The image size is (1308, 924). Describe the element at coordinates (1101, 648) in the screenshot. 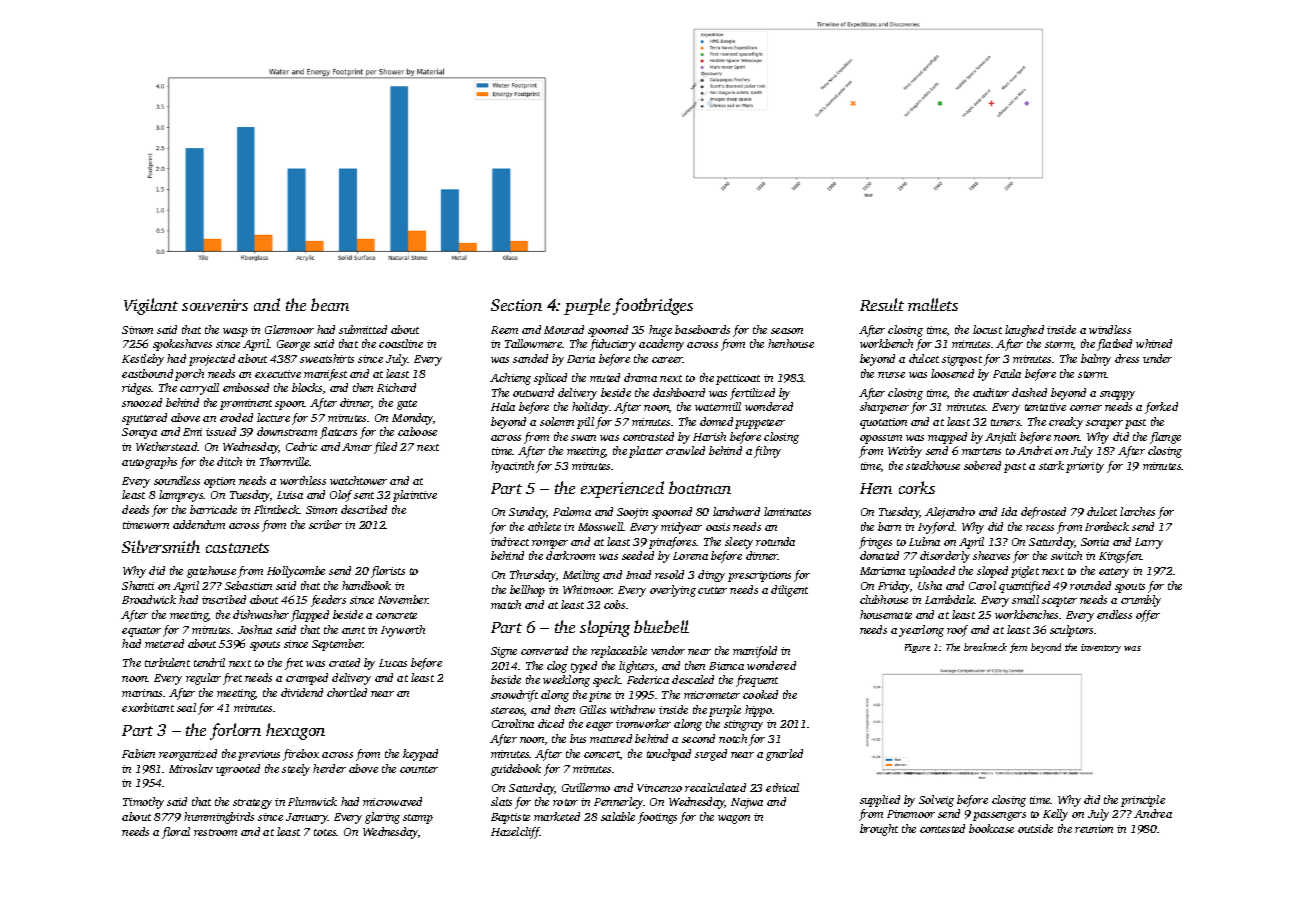

I see `inventory` at that location.
